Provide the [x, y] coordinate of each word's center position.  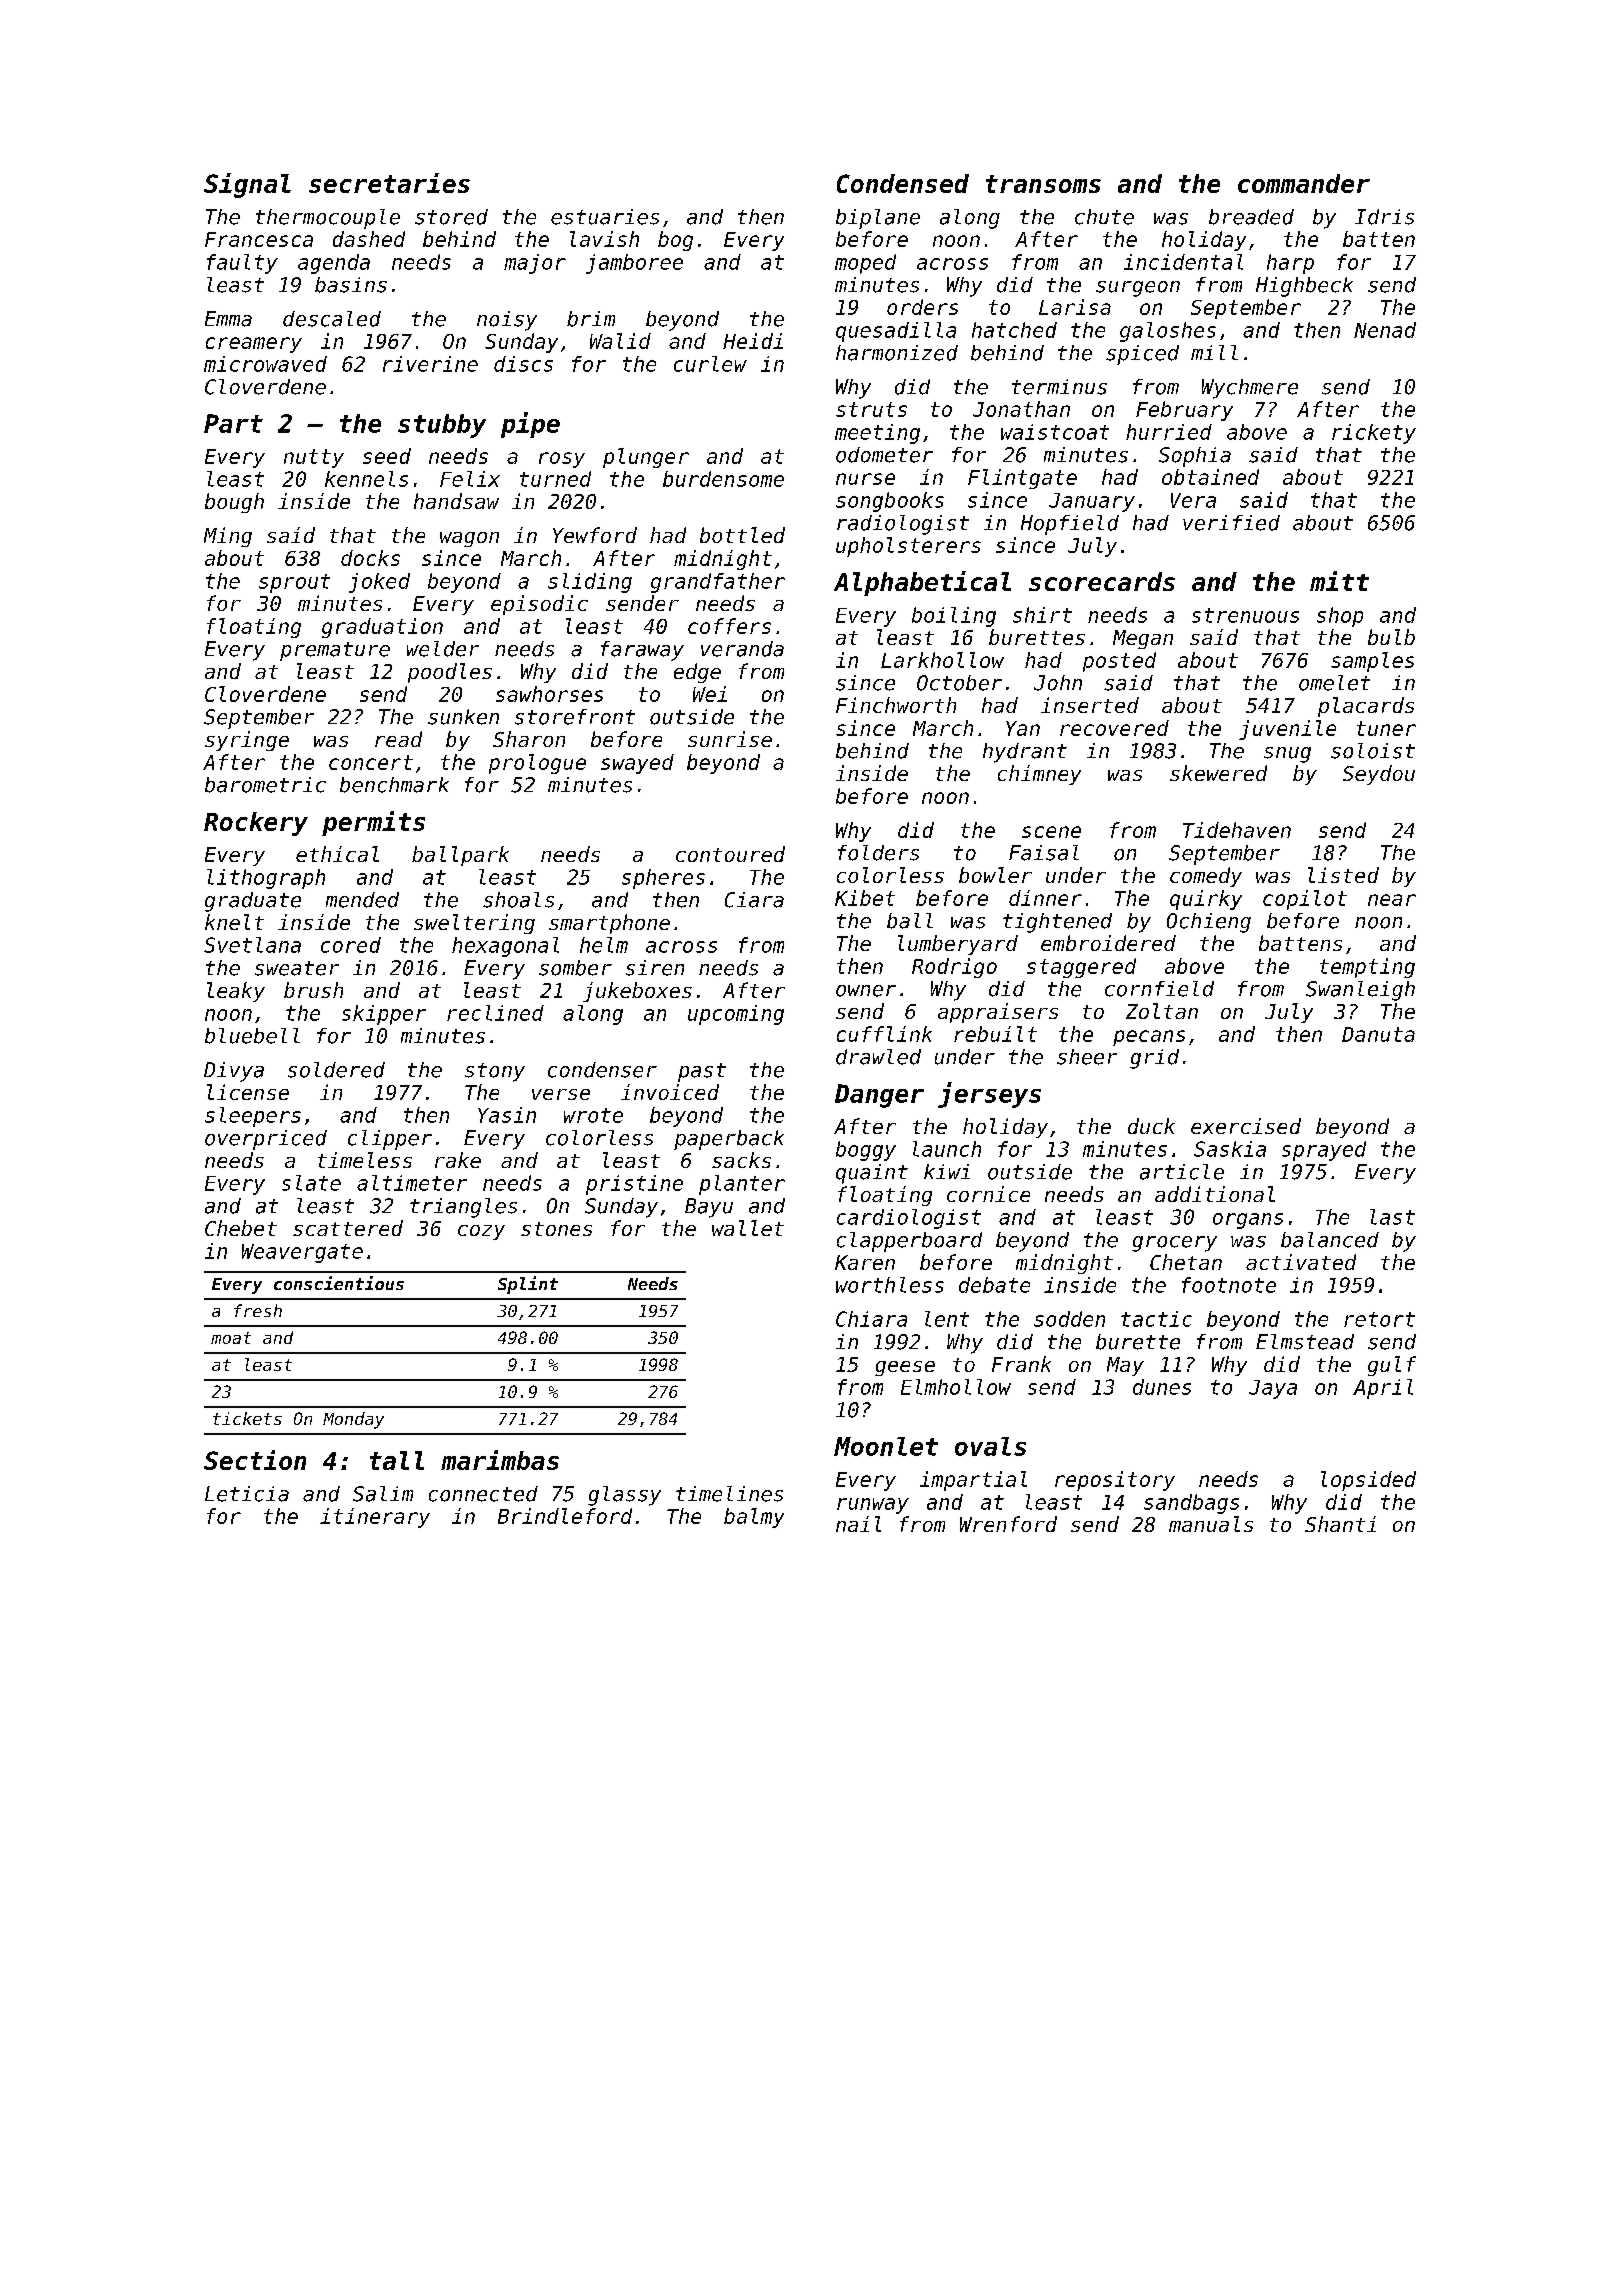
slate [311, 1183]
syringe [247, 741]
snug [1287, 755]
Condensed [903, 183]
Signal [247, 185]
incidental [1183, 262]
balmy [754, 1518]
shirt [1042, 615]
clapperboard [909, 1242]
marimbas [500, 1460]
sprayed [1324, 1151]
